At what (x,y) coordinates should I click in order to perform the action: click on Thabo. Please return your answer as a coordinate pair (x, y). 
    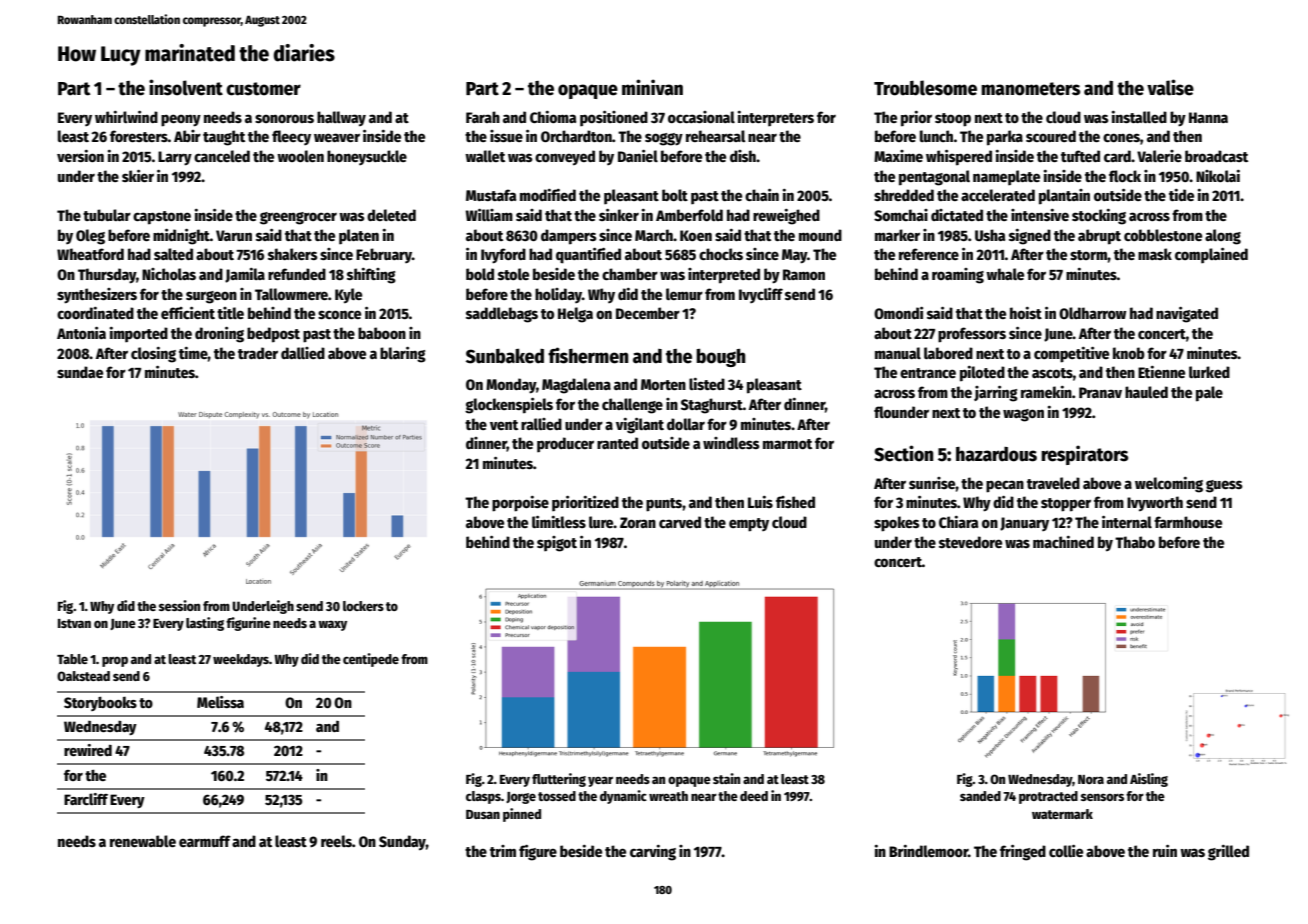
    Looking at the image, I should click on (1135, 542).
